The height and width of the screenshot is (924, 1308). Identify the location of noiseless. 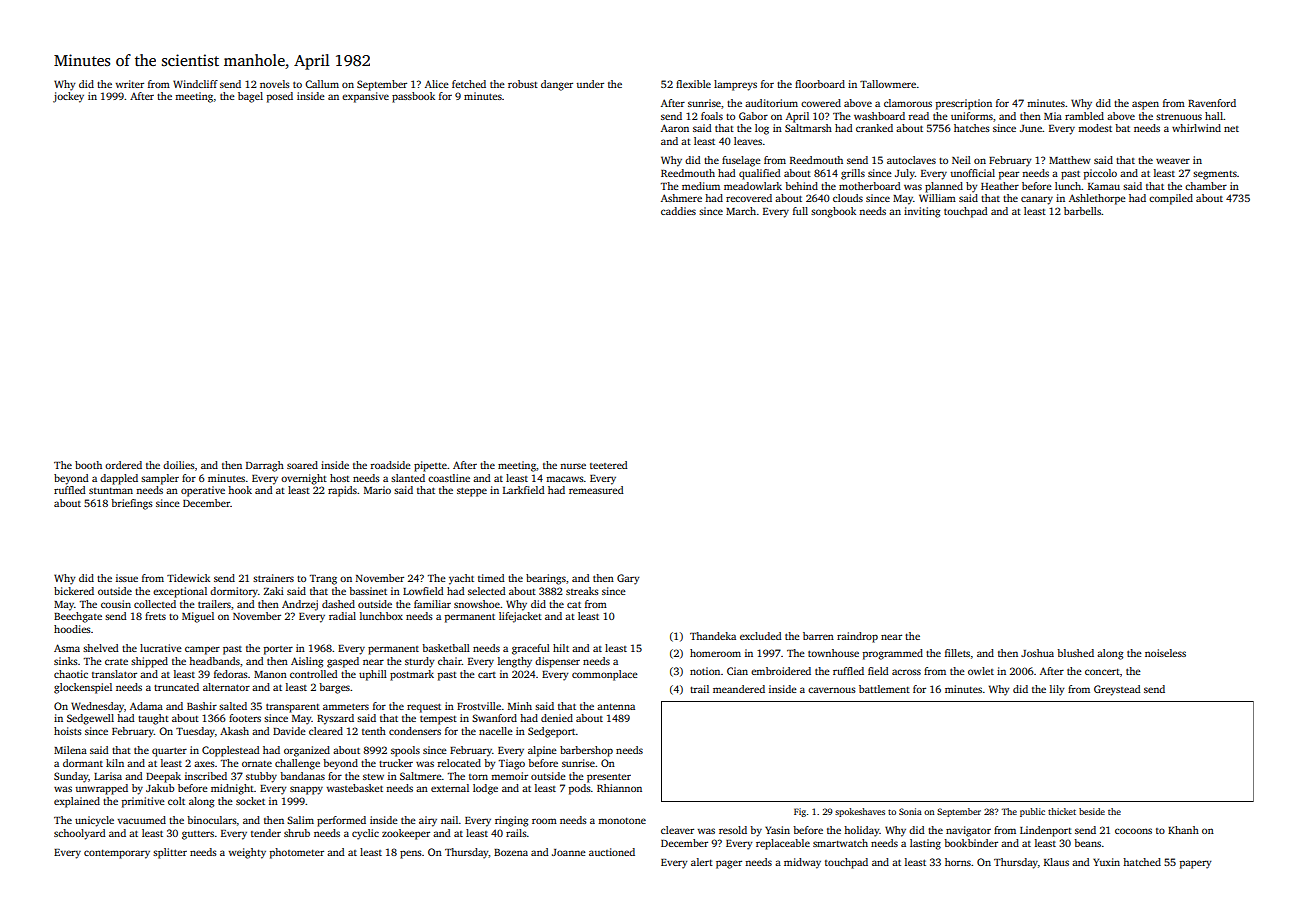
(1165, 653).
